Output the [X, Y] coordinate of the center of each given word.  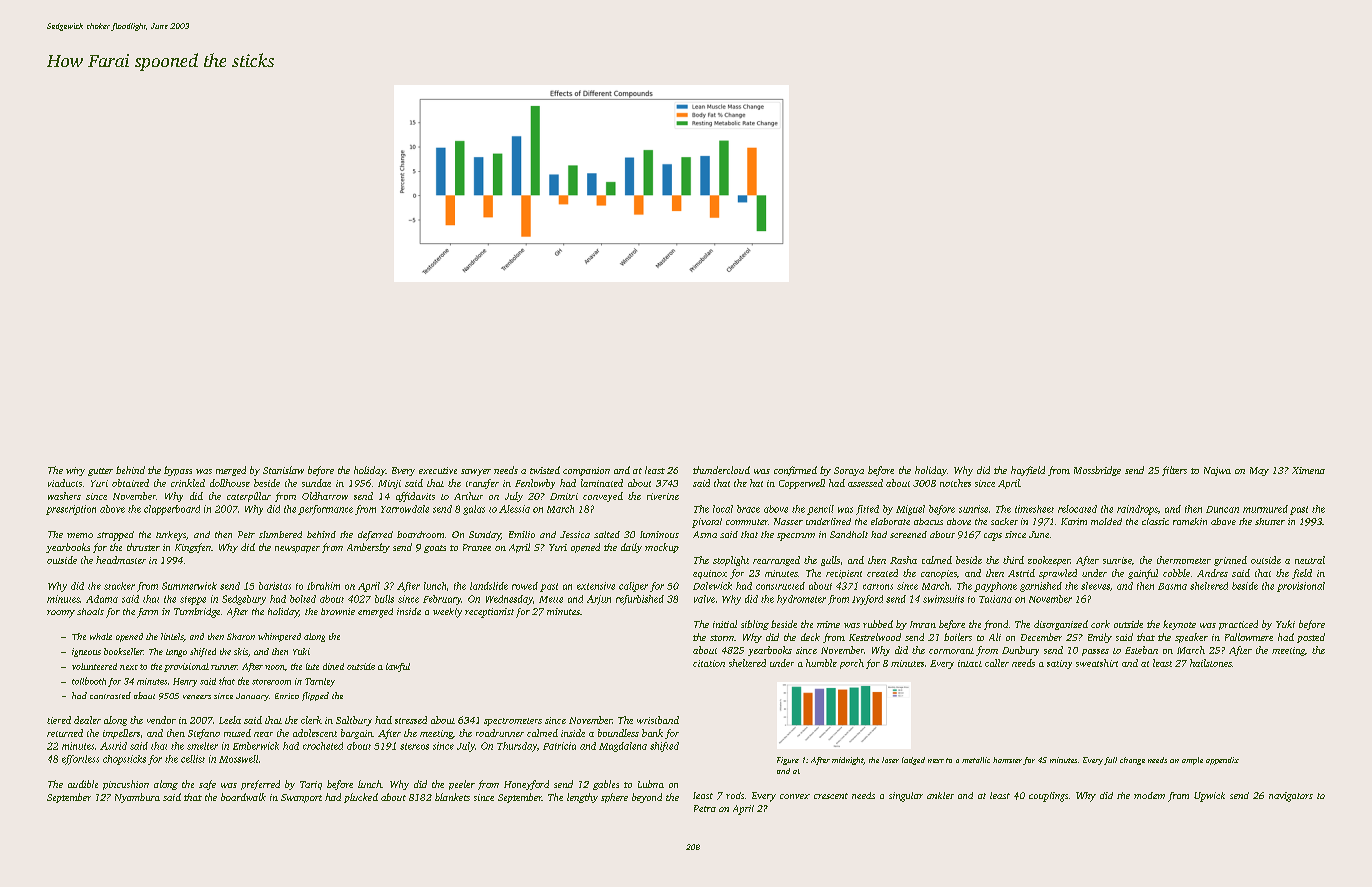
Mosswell [238, 759]
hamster [1007, 760]
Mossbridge [1097, 471]
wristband [658, 720]
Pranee [477, 547]
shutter [1270, 521]
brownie [338, 611]
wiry [75, 471]
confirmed [795, 471]
